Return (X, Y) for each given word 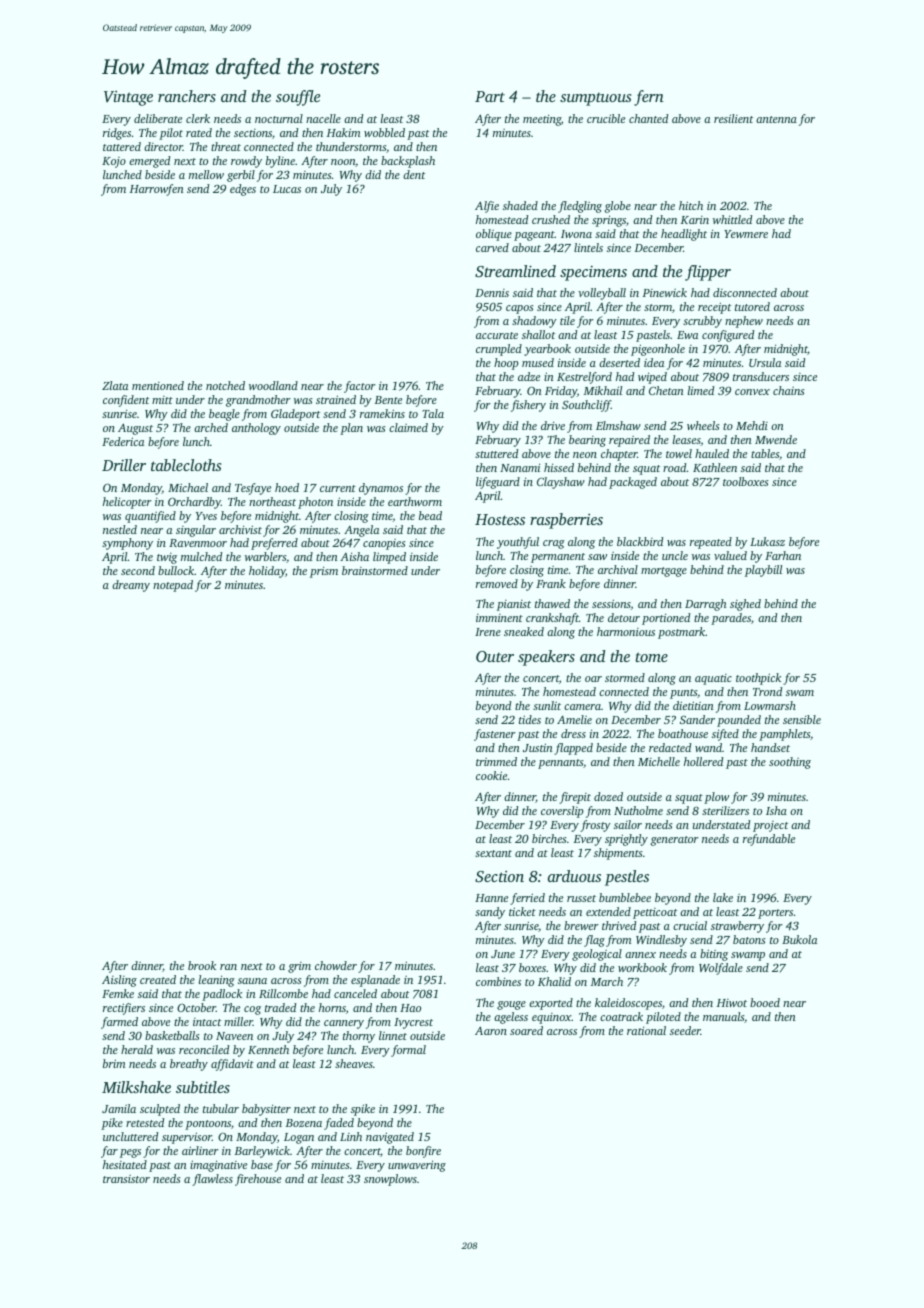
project (771, 826)
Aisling (119, 981)
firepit (575, 798)
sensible (802, 719)
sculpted (160, 1110)
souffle (298, 98)
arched (211, 427)
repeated (711, 543)
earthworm (415, 501)
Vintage (128, 98)
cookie (491, 775)
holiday (267, 572)
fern (649, 98)
